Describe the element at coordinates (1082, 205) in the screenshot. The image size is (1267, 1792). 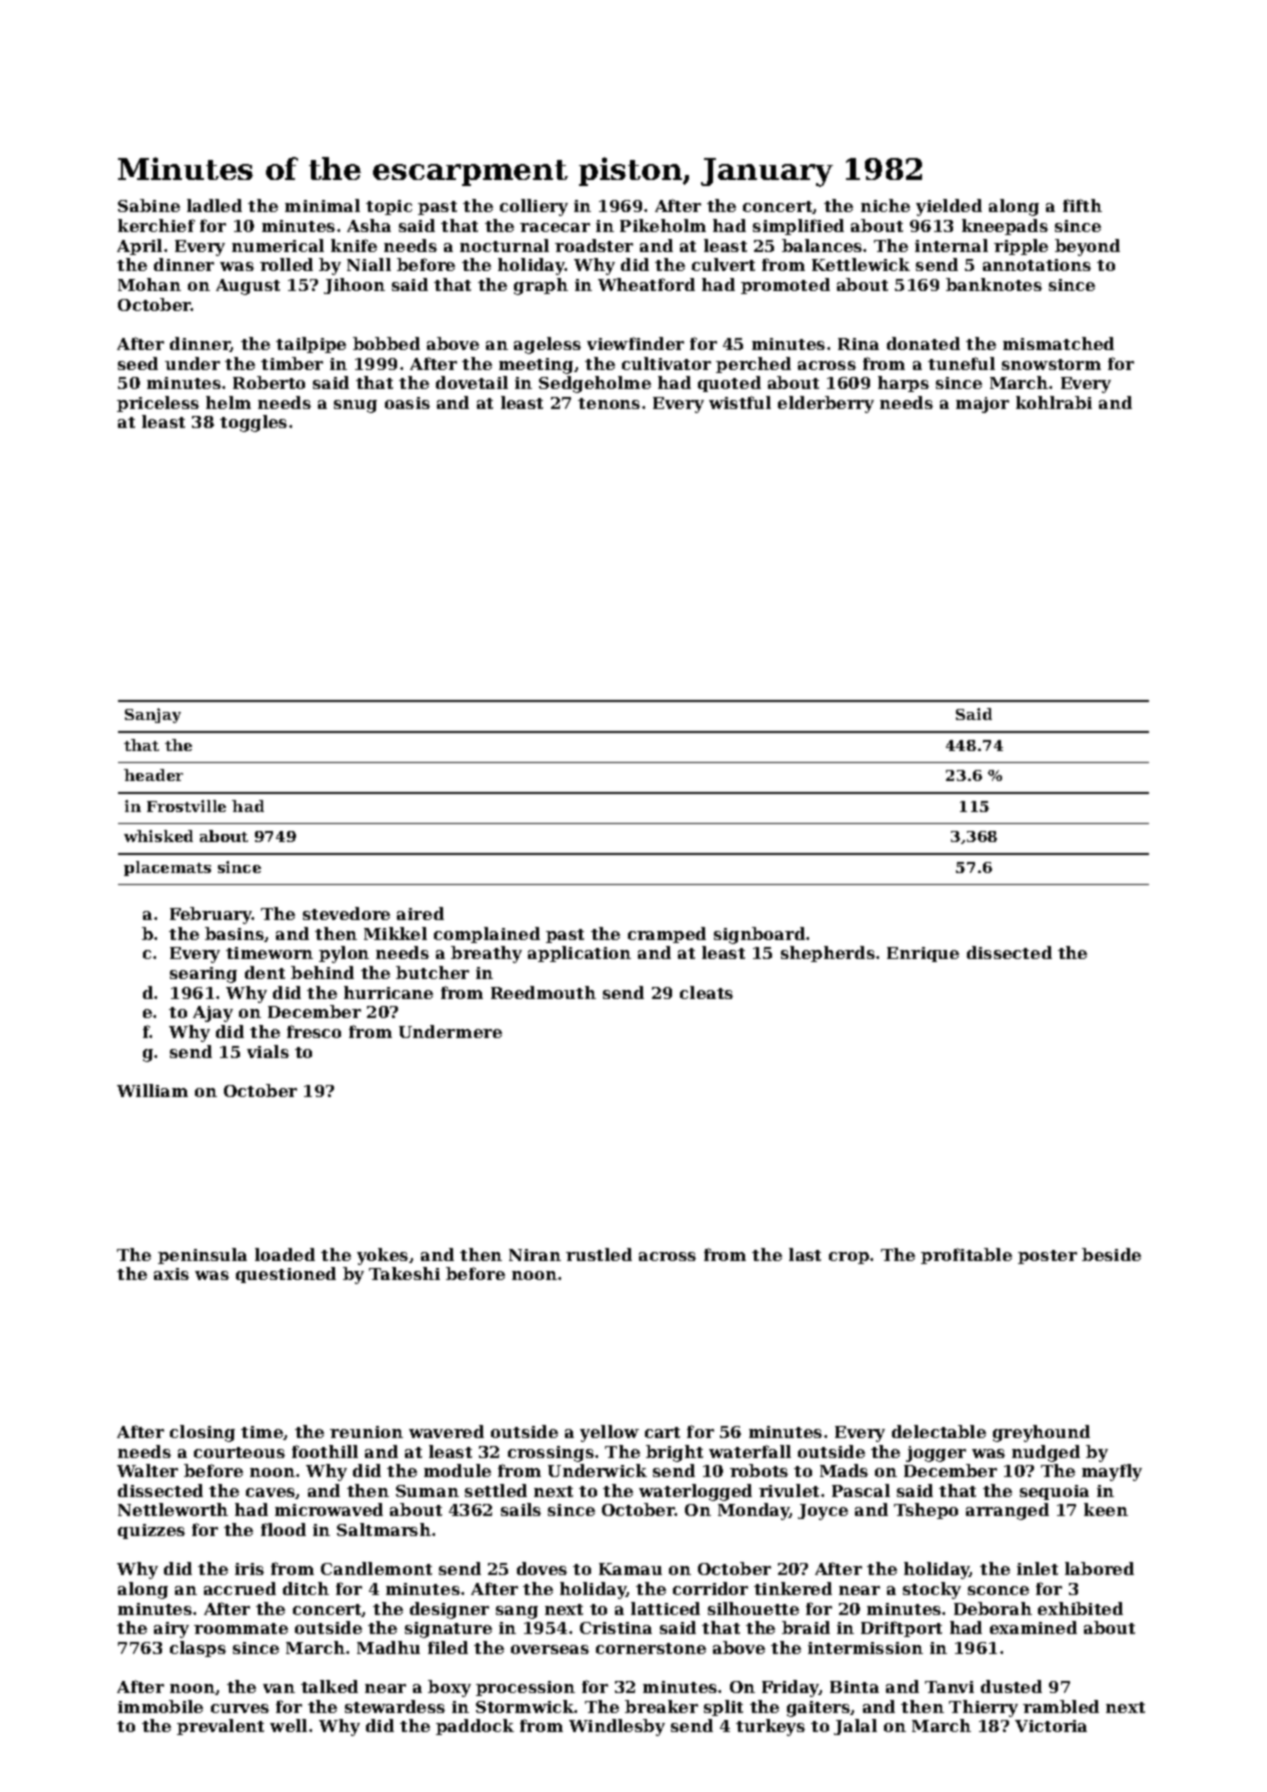
I see `fifth` at that location.
